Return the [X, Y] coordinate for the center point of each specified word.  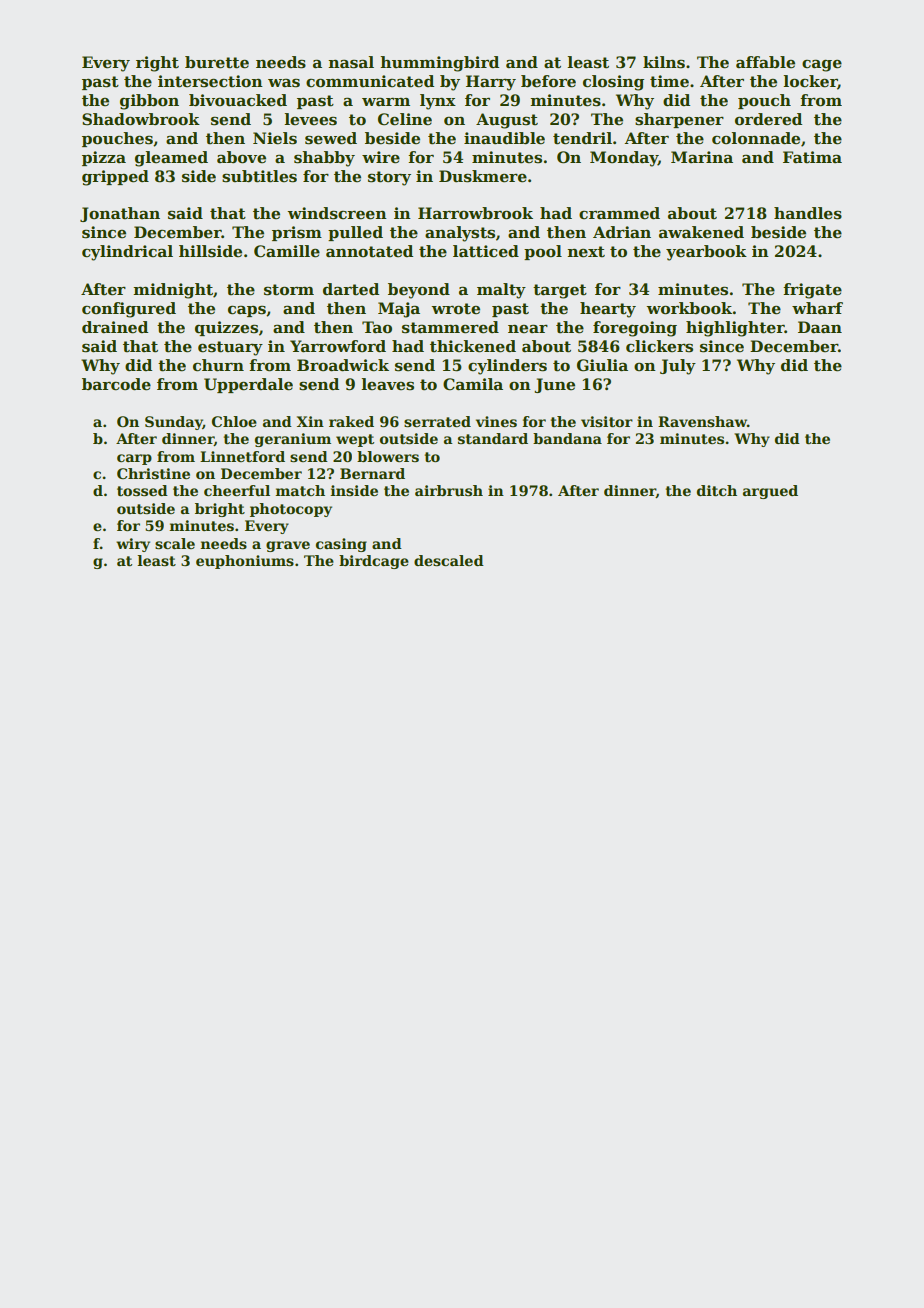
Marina [702, 157]
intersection [210, 81]
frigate [812, 291]
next [586, 252]
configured [129, 310]
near [528, 328]
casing [341, 545]
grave [288, 546]
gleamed [171, 159]
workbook [689, 308]
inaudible [504, 138]
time [669, 81]
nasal [351, 62]
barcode [116, 384]
